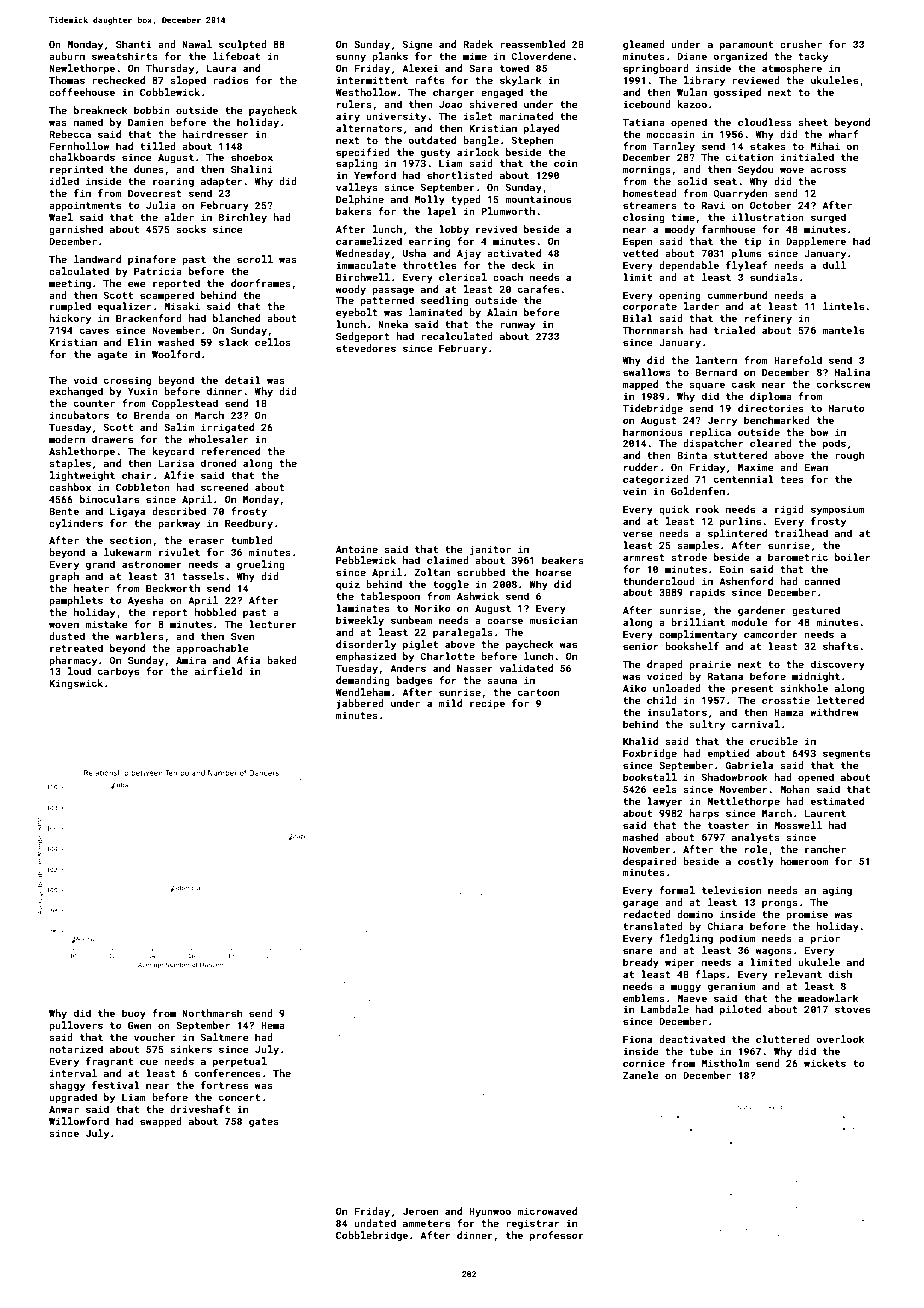 This screenshot has height=1308, width=924. Describe the element at coordinates (640, 837) in the screenshot. I see `mashed` at that location.
